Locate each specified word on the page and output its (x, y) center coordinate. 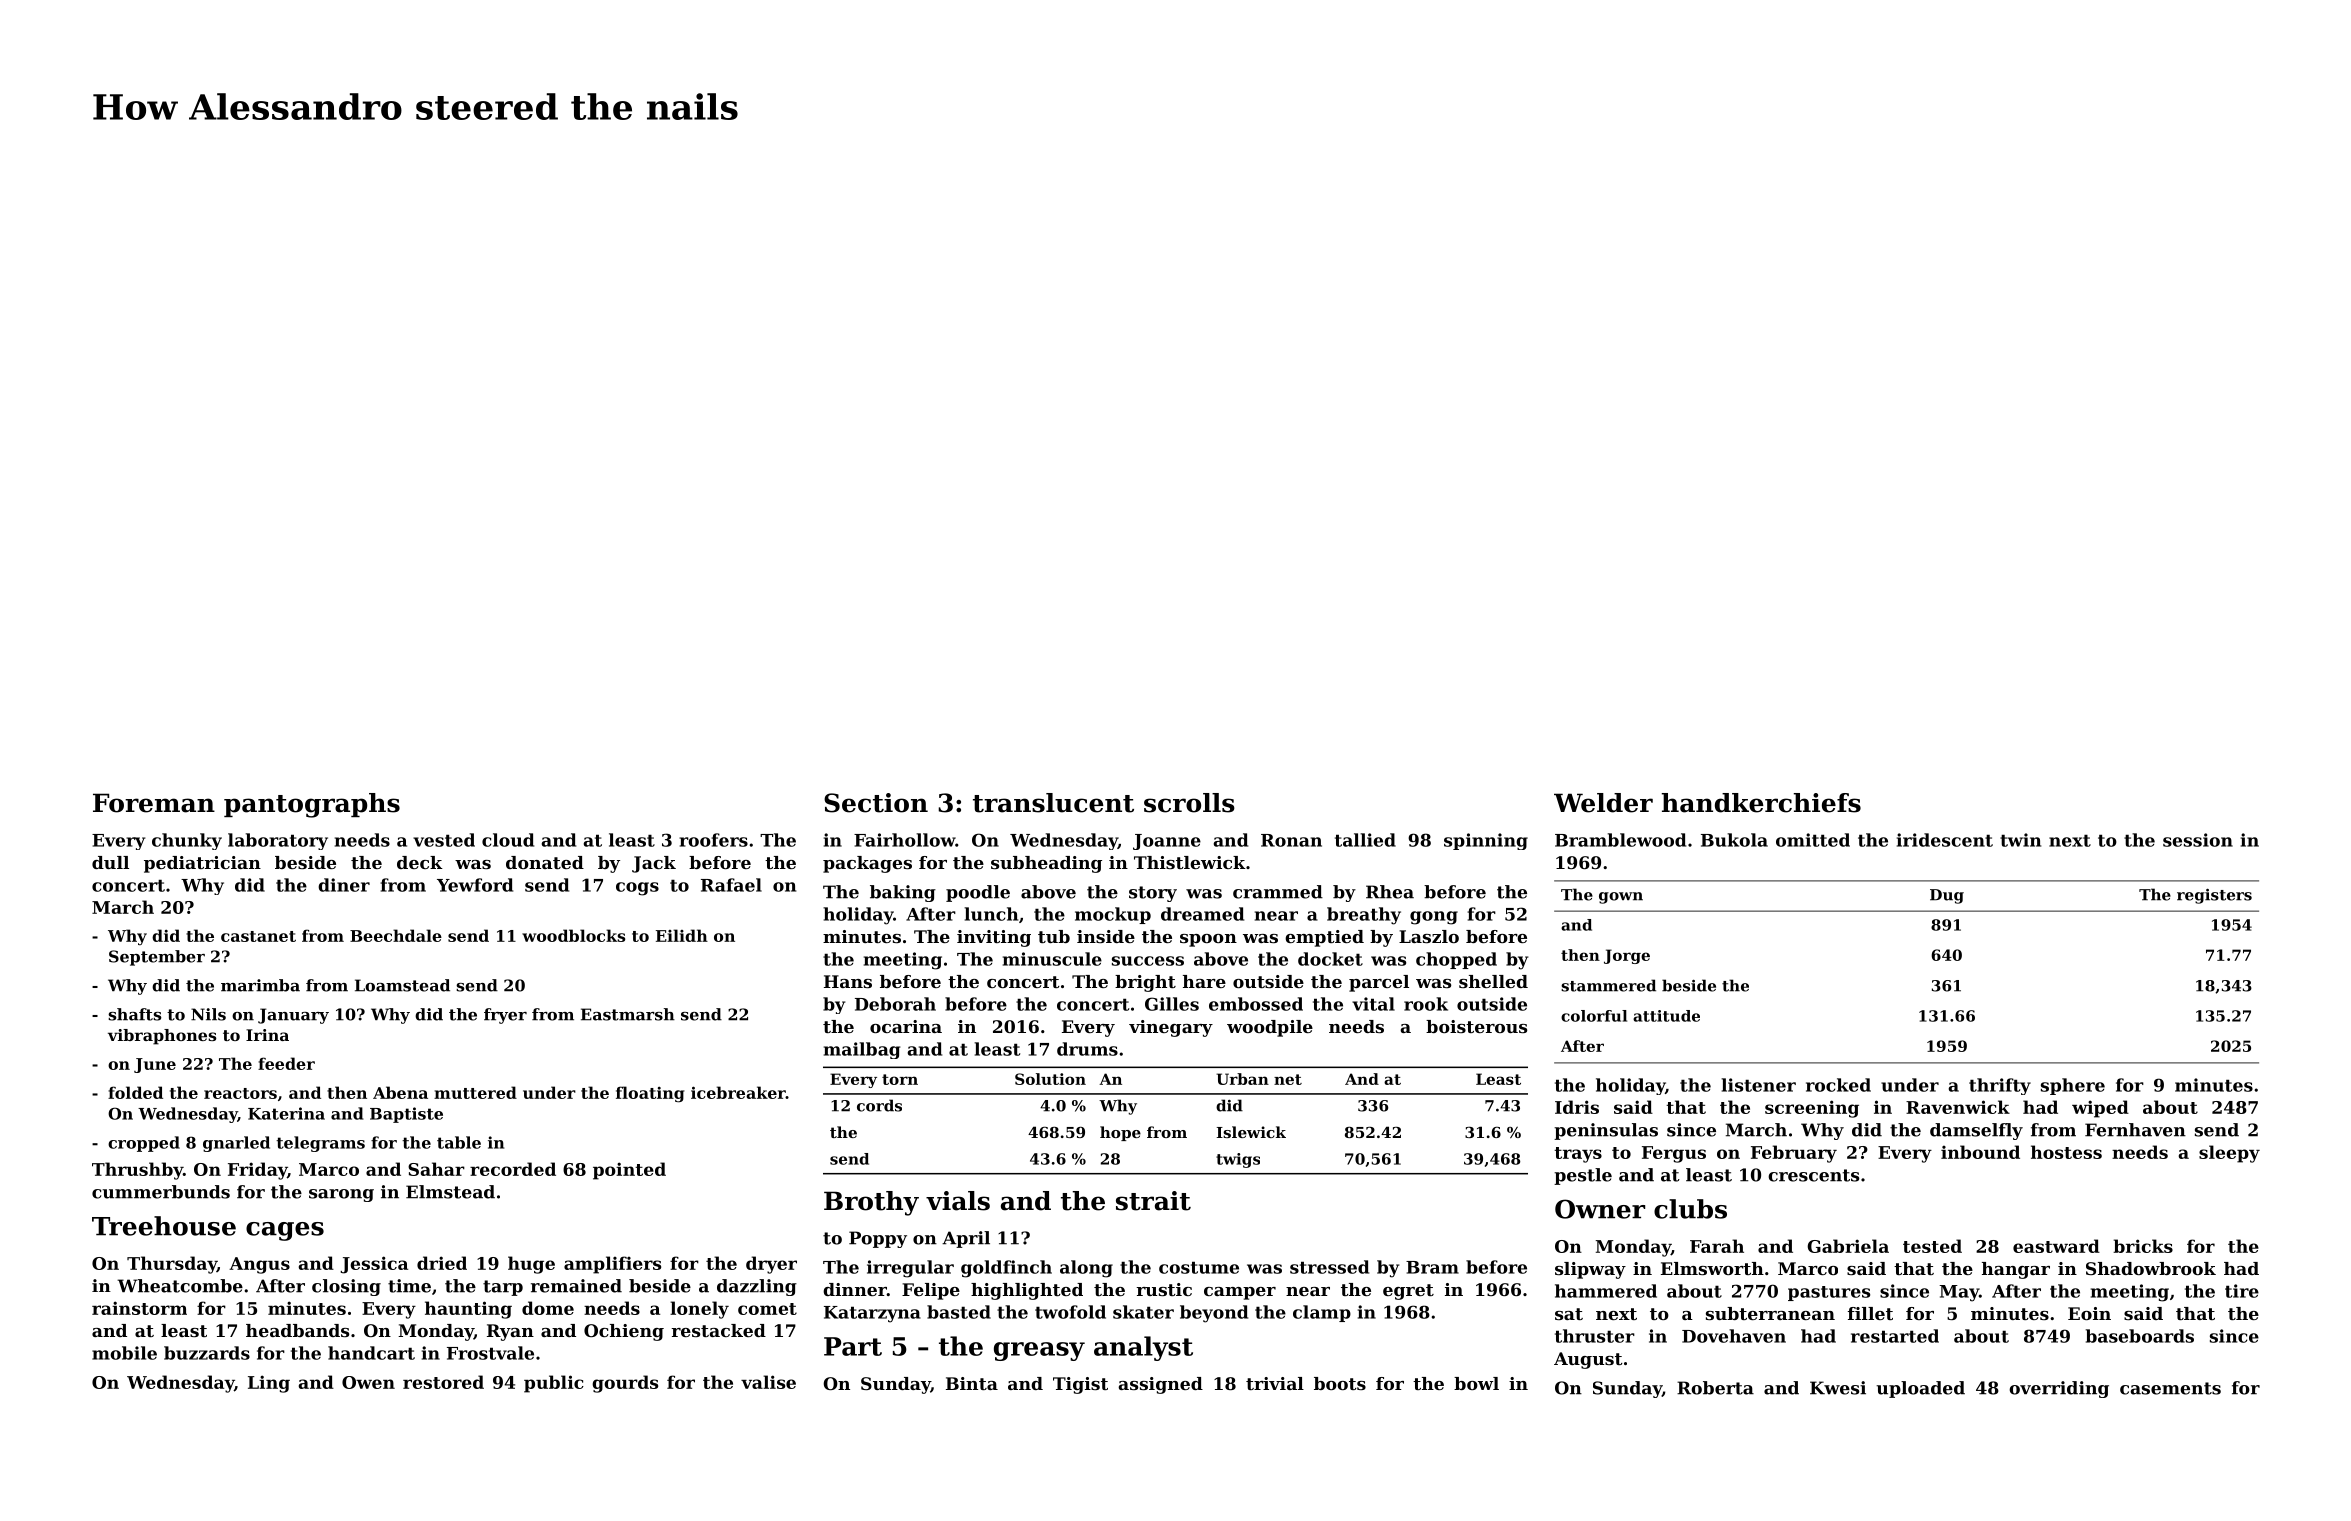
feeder (286, 1063)
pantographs (312, 805)
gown (1621, 898)
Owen (368, 1382)
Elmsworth (1712, 1268)
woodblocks (573, 935)
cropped (144, 1144)
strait (1153, 1201)
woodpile (1270, 1028)
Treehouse (164, 1226)
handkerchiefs (1761, 803)
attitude (1666, 1016)
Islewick (1251, 1132)
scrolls (1189, 803)
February (1794, 1154)
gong (1434, 918)
